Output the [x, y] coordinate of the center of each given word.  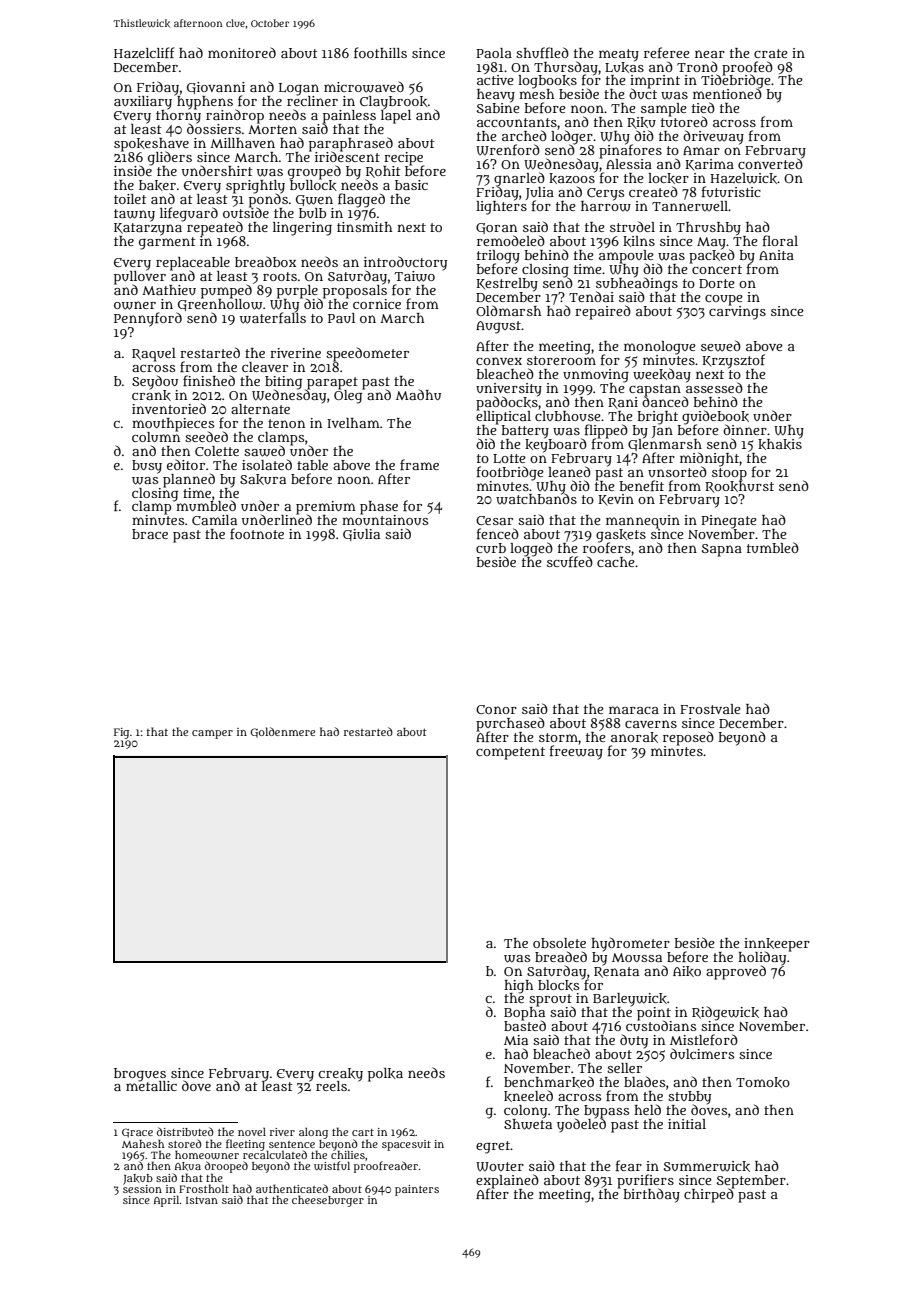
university [509, 389]
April [166, 1201]
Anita [776, 255]
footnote [257, 533]
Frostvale [710, 709]
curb [491, 548]
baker [157, 185]
